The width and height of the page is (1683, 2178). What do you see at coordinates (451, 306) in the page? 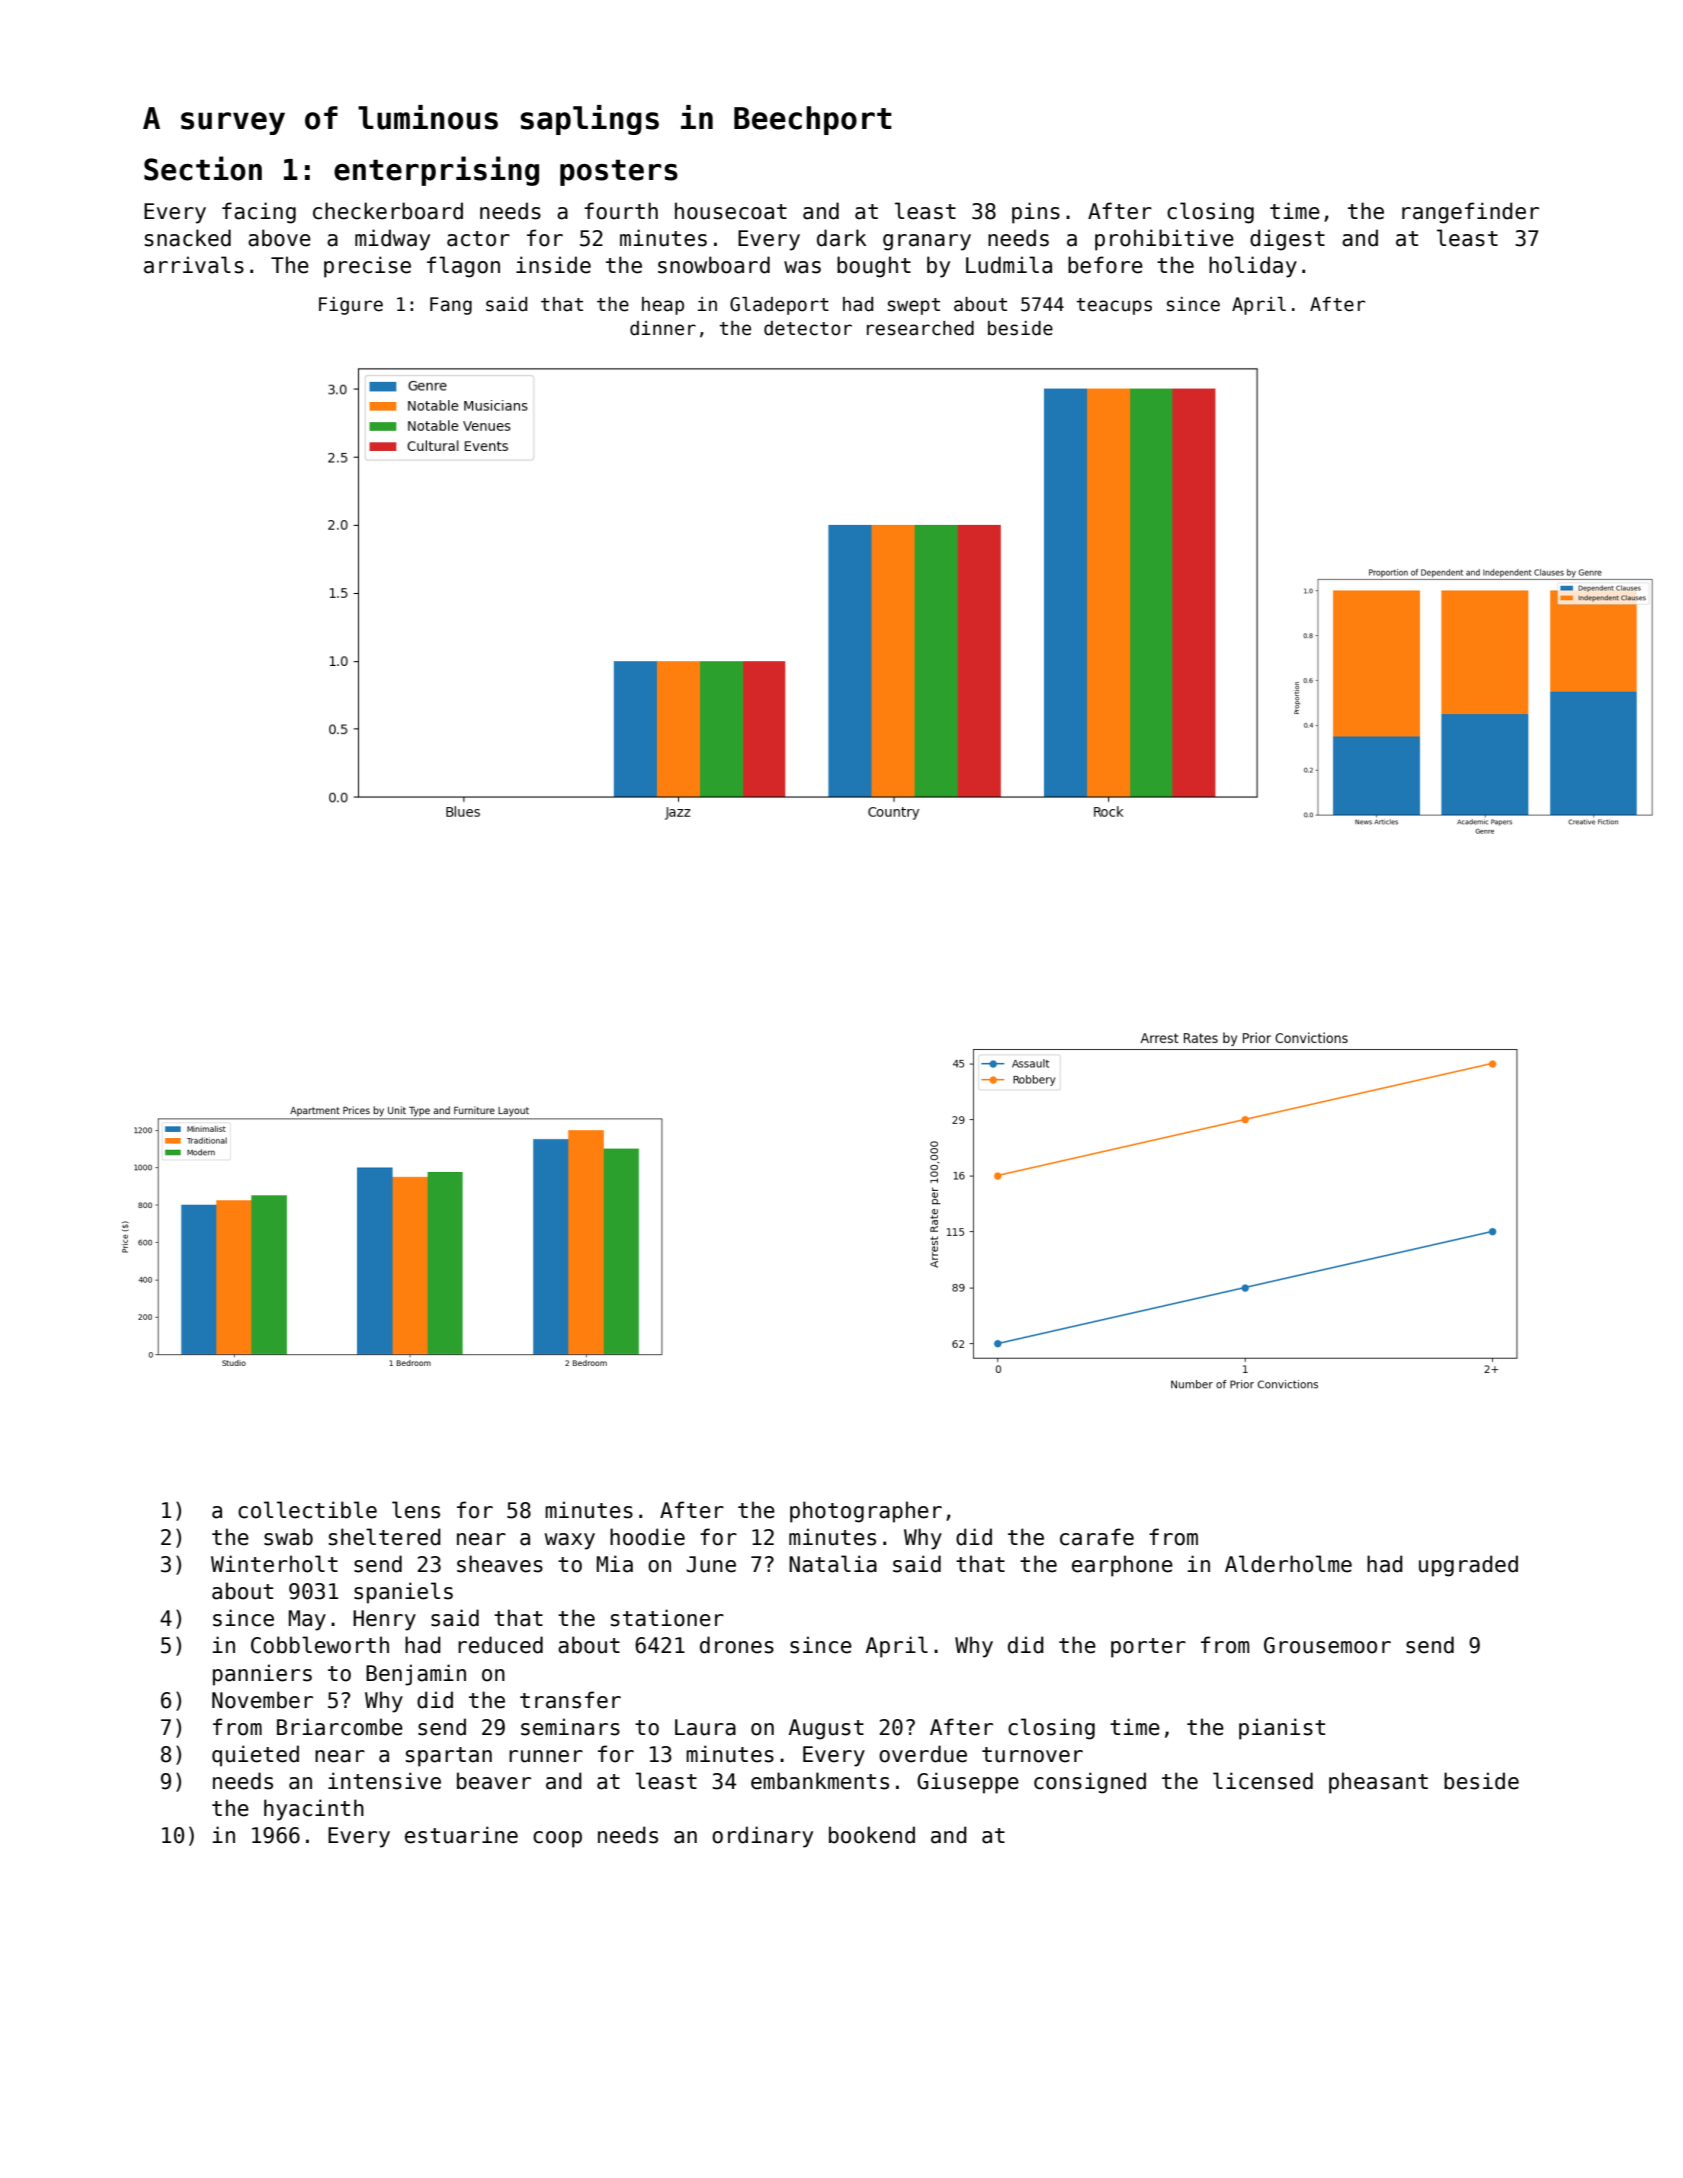
I see `Fang` at bounding box center [451, 306].
